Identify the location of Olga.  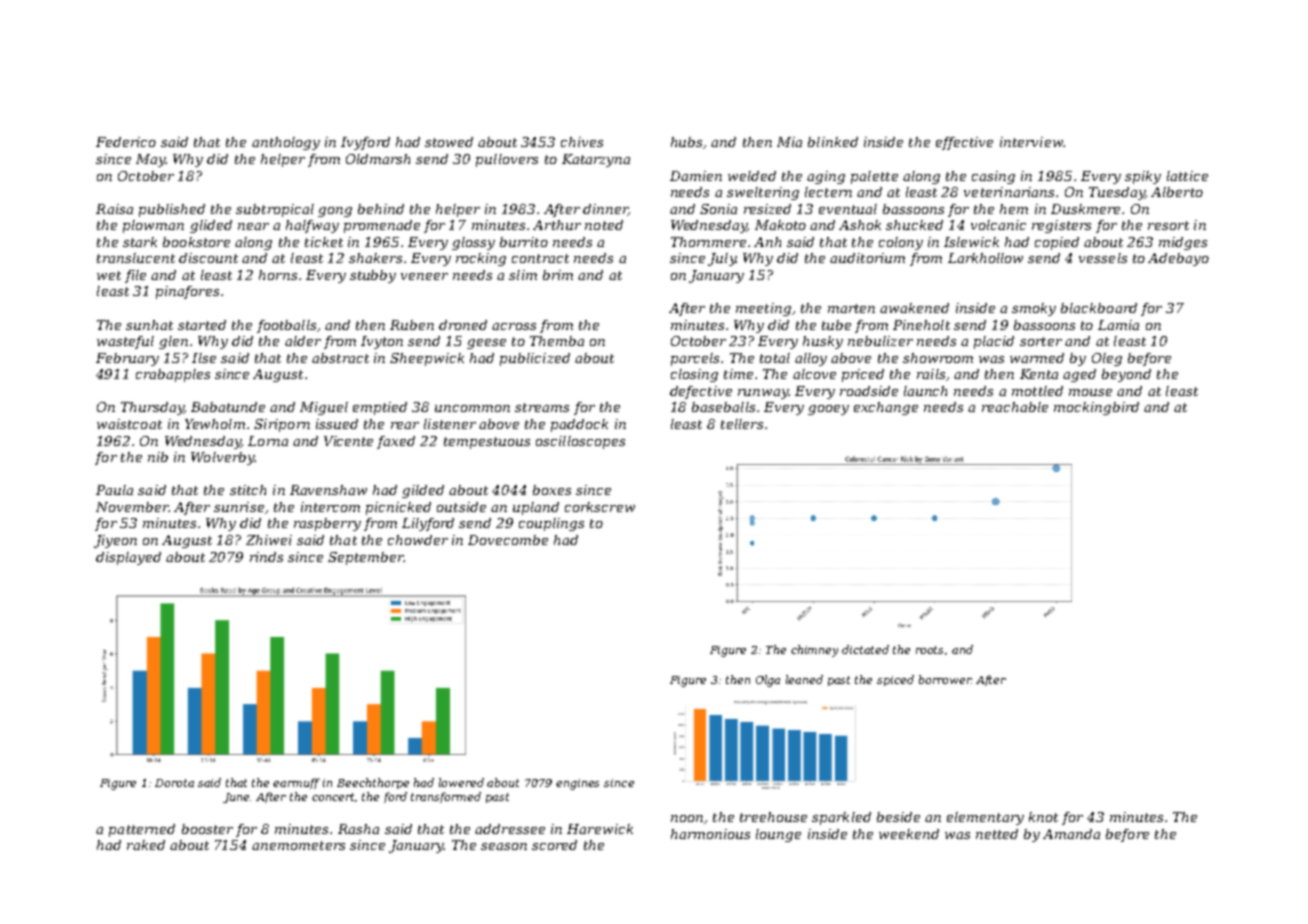
(768, 681).
